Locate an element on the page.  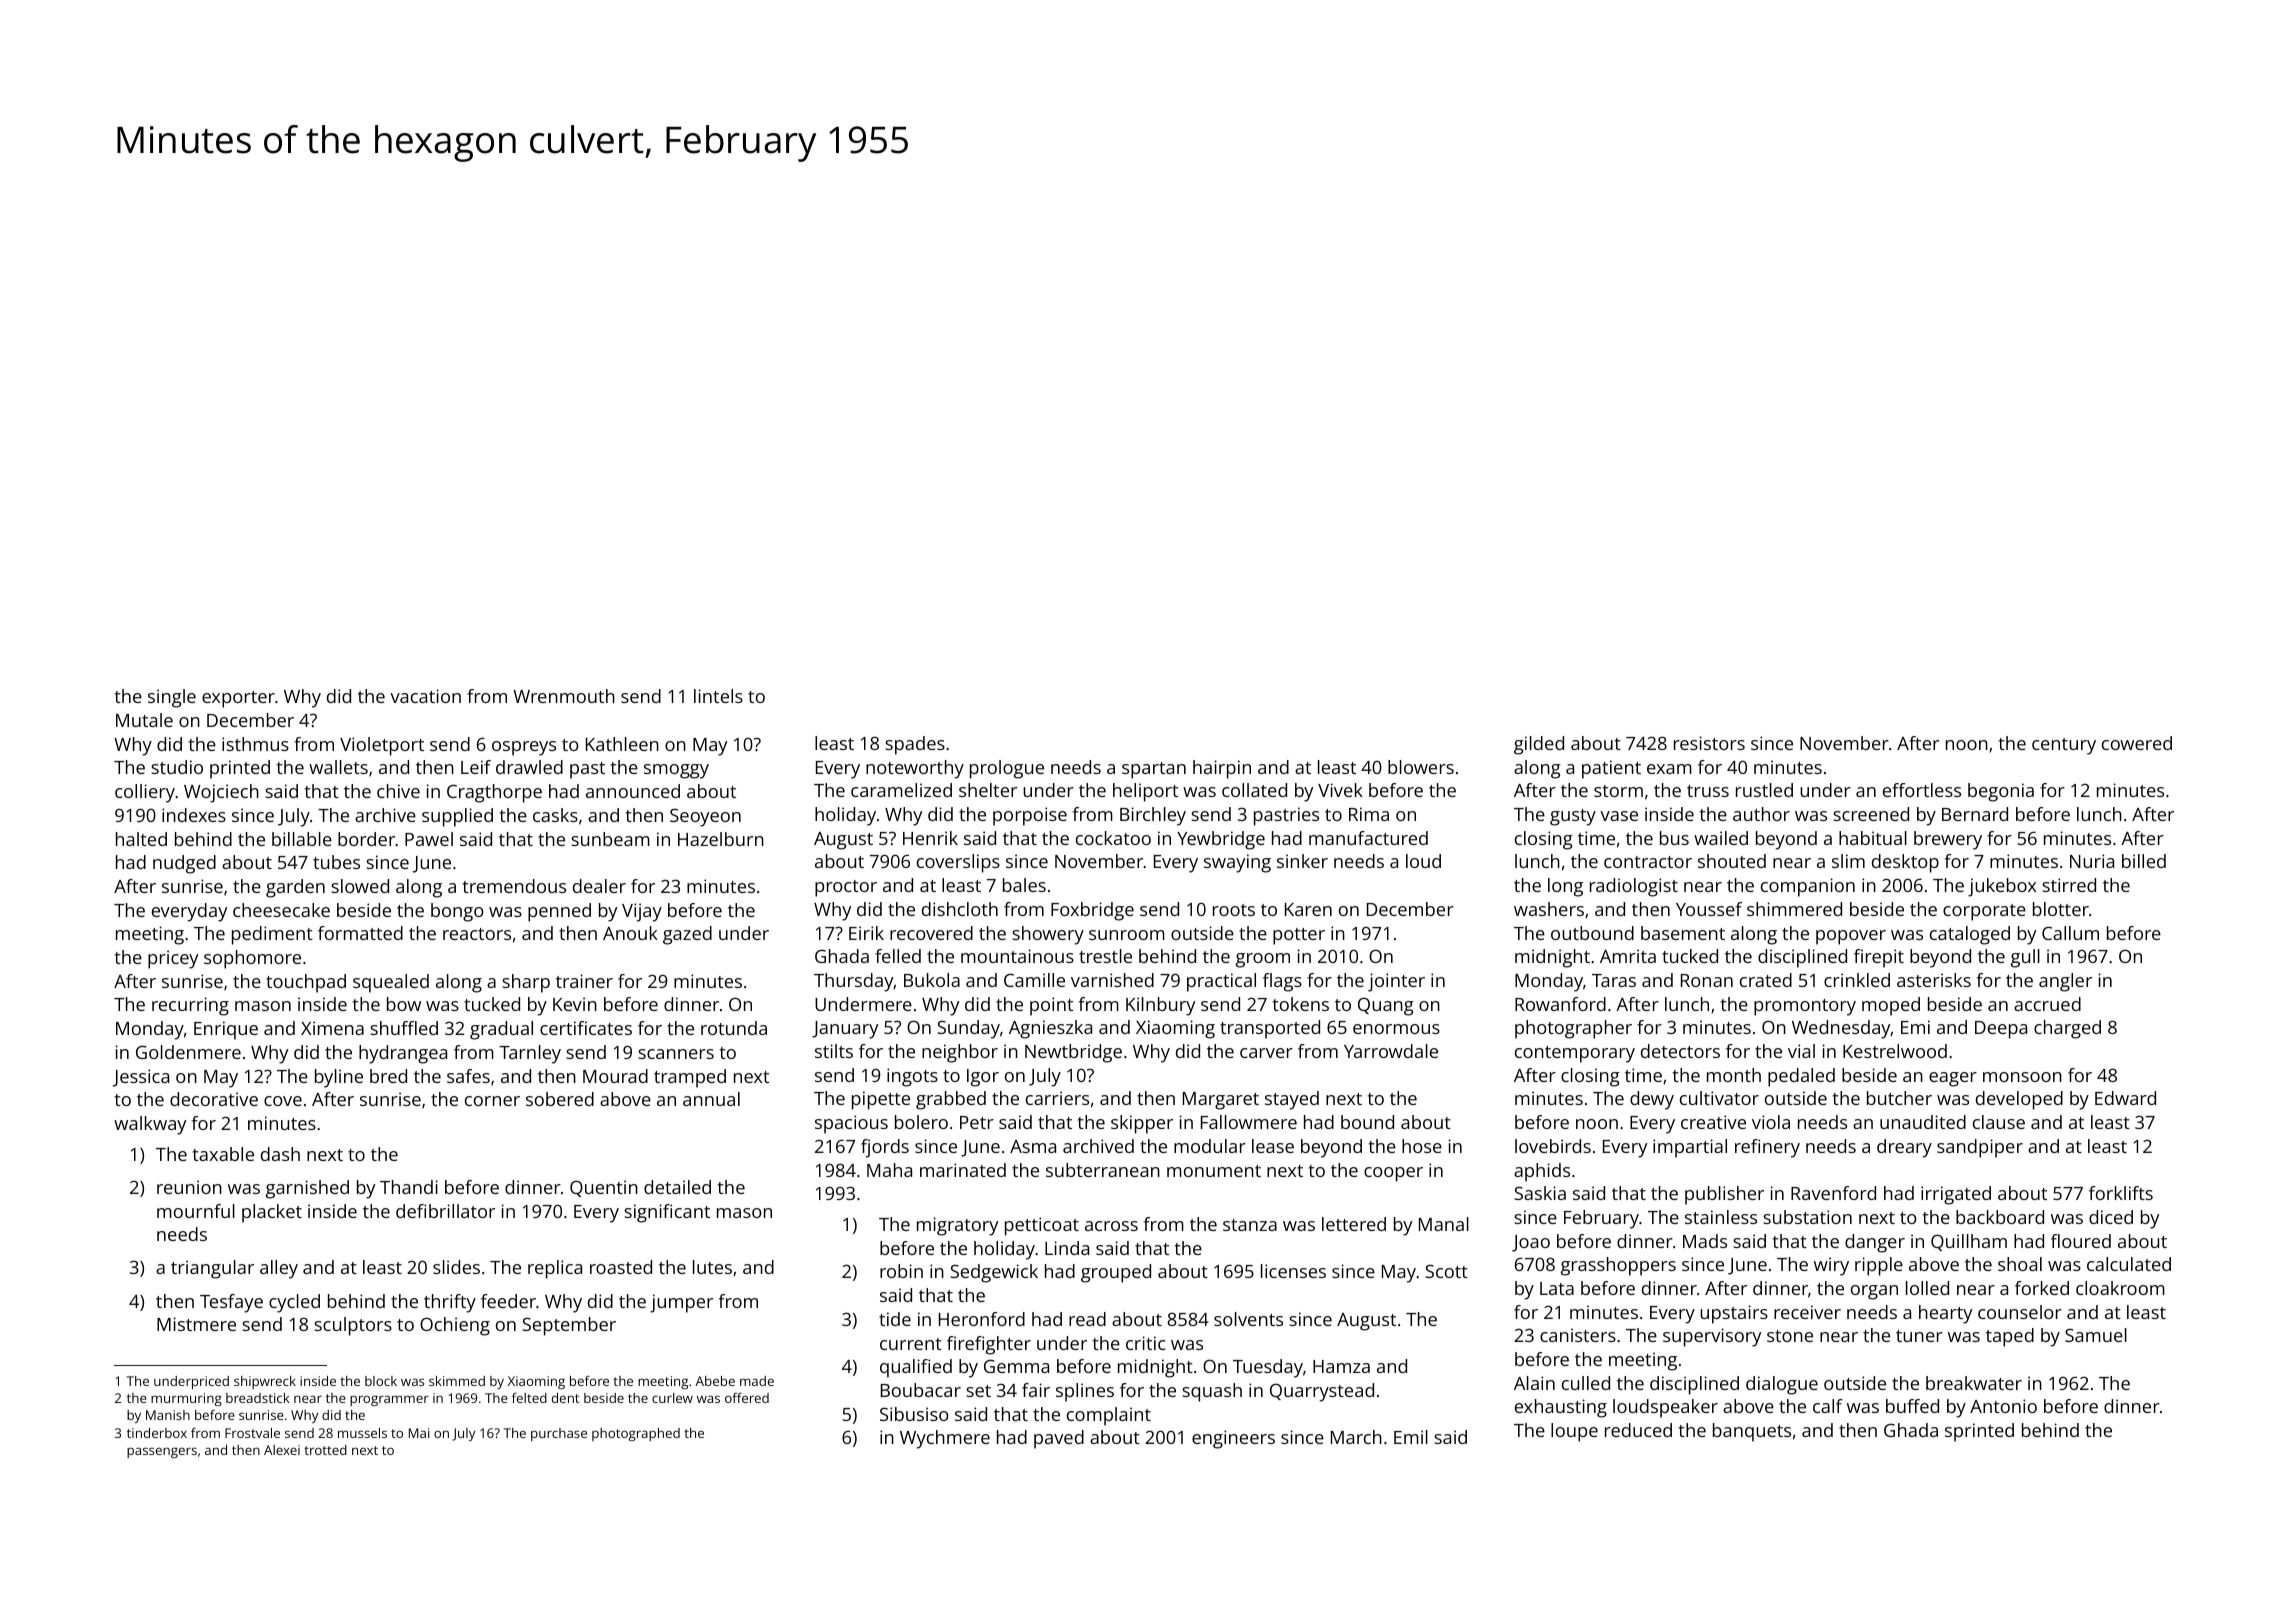
patient is located at coordinates (1611, 769).
